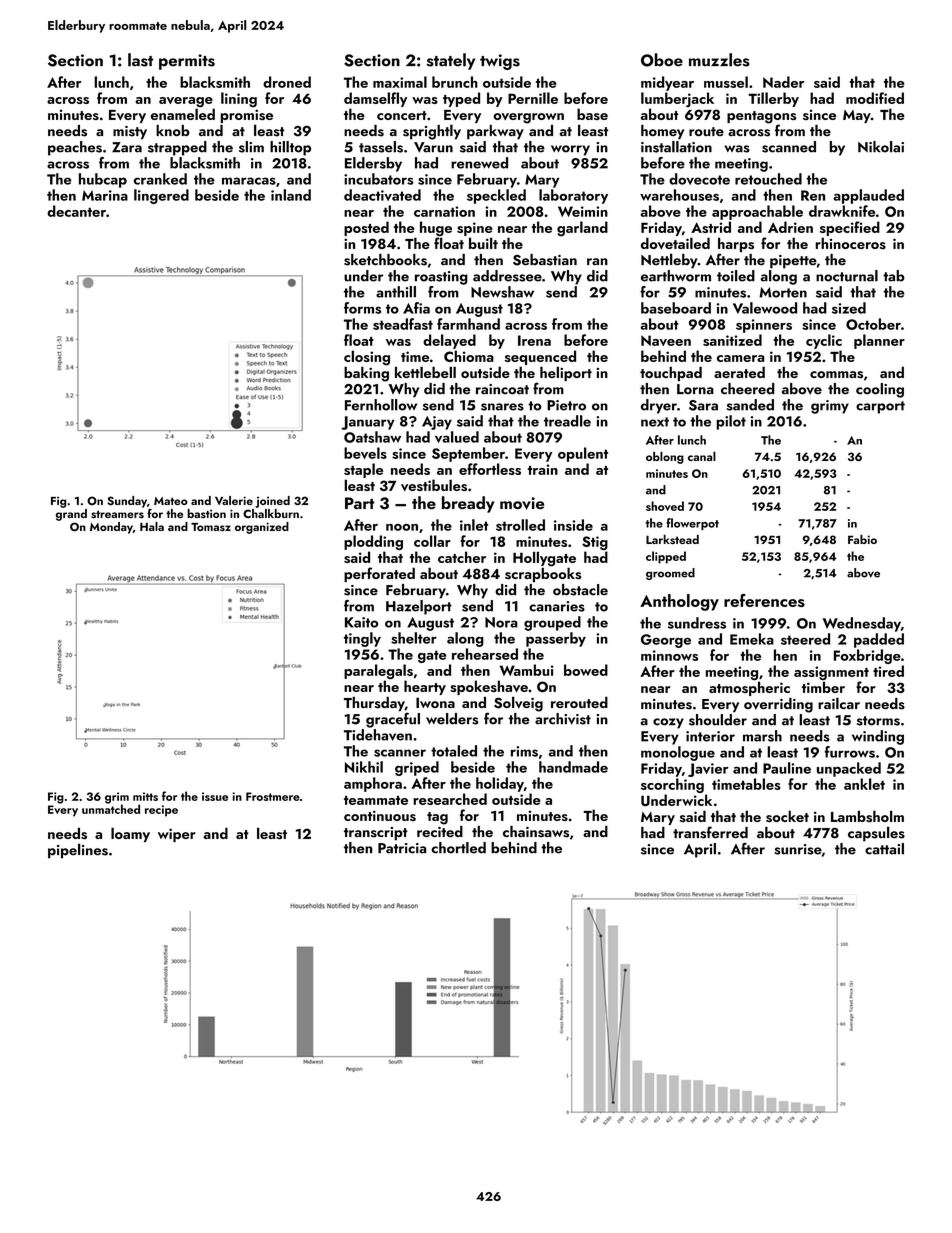  I want to click on padded, so click(879, 640).
